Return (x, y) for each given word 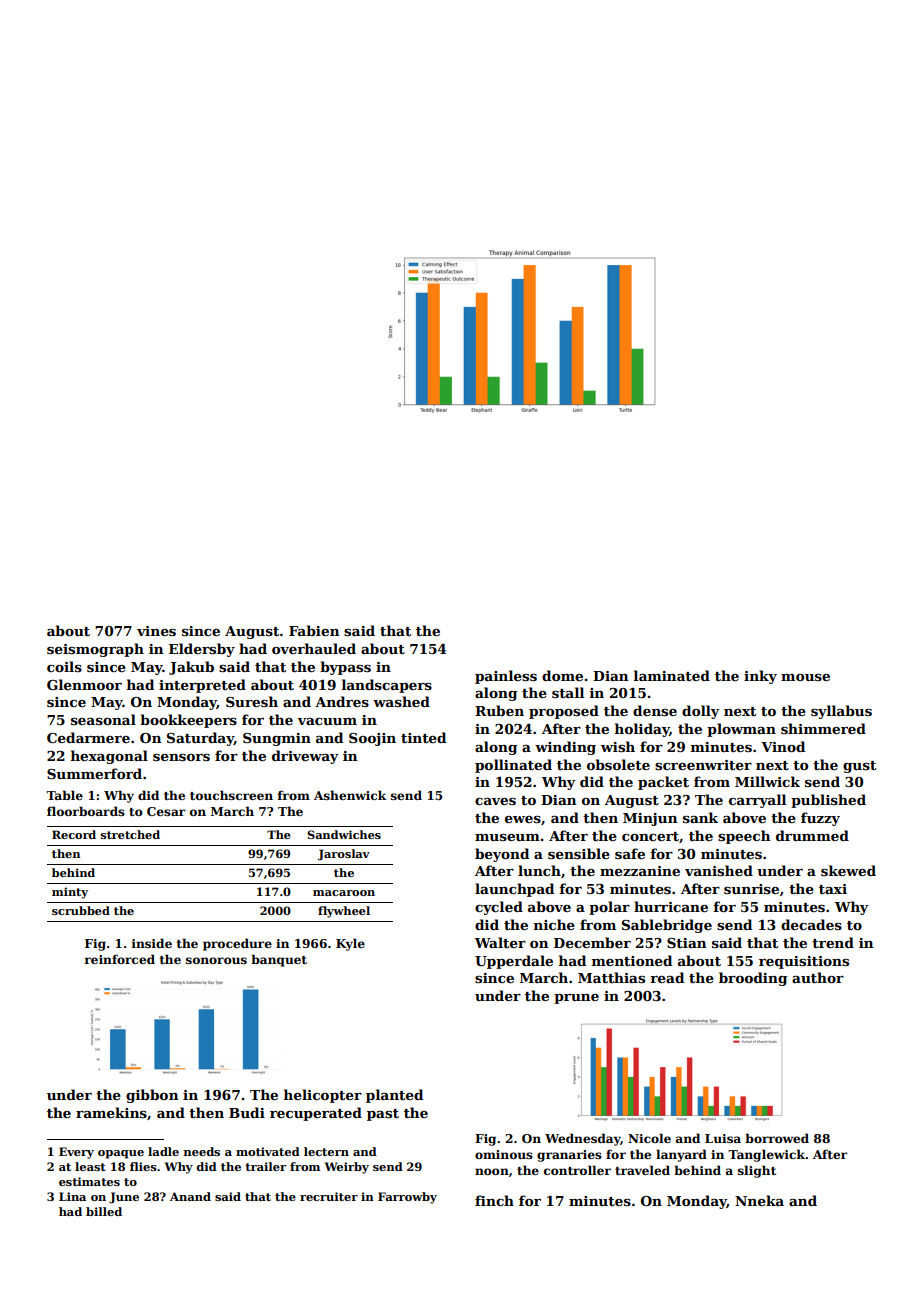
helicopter (323, 1096)
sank (700, 817)
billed (104, 1211)
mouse (805, 677)
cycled (499, 908)
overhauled (314, 648)
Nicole (649, 1138)
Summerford (94, 773)
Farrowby (407, 1198)
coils (64, 666)
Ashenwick (350, 795)
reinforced (120, 959)
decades (811, 924)
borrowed (777, 1138)
